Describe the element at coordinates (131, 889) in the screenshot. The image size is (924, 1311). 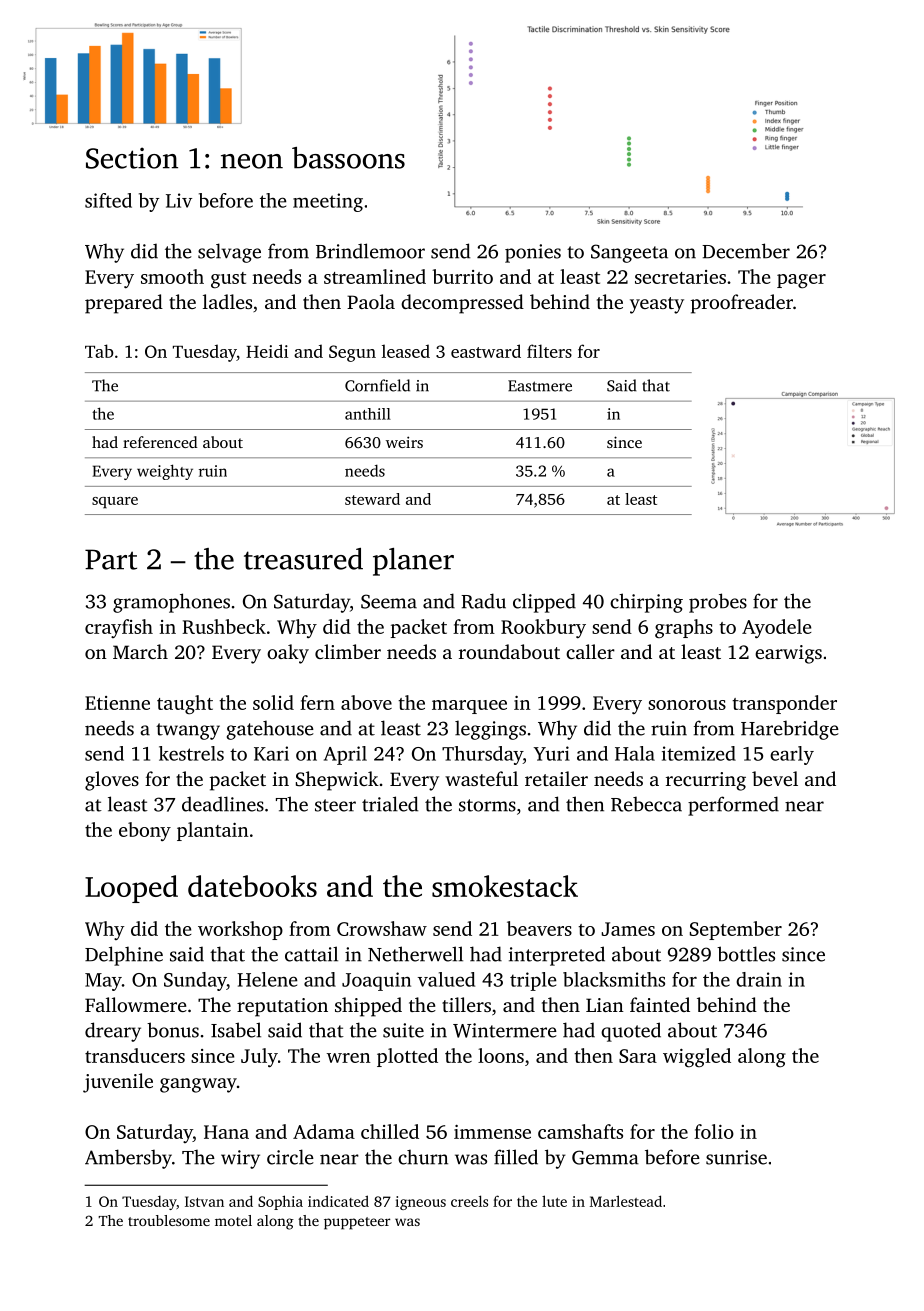
I see `Looped` at that location.
